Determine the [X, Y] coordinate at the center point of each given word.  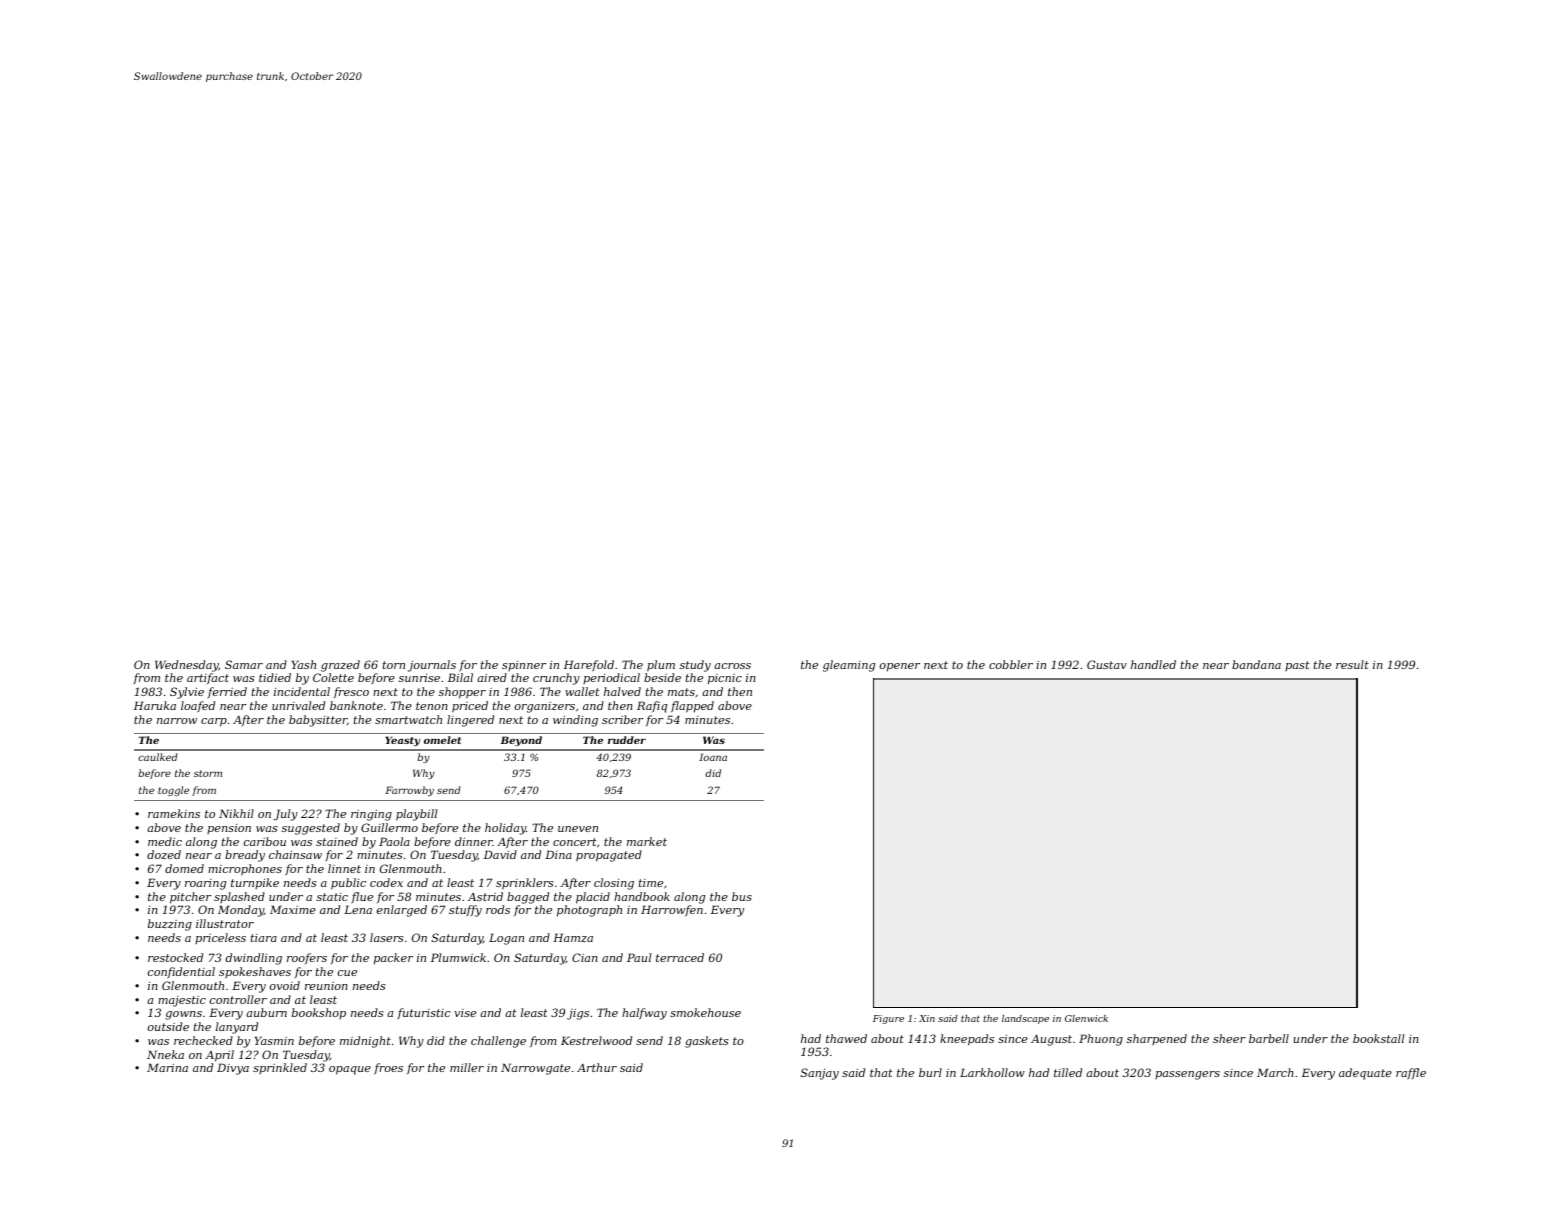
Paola [394, 841]
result [1352, 664]
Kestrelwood [596, 1040]
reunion [326, 986]
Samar [244, 664]
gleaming [849, 666]
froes [388, 1068]
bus [742, 896]
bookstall [1378, 1038]
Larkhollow [992, 1072]
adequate [1365, 1074]
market [647, 841]
